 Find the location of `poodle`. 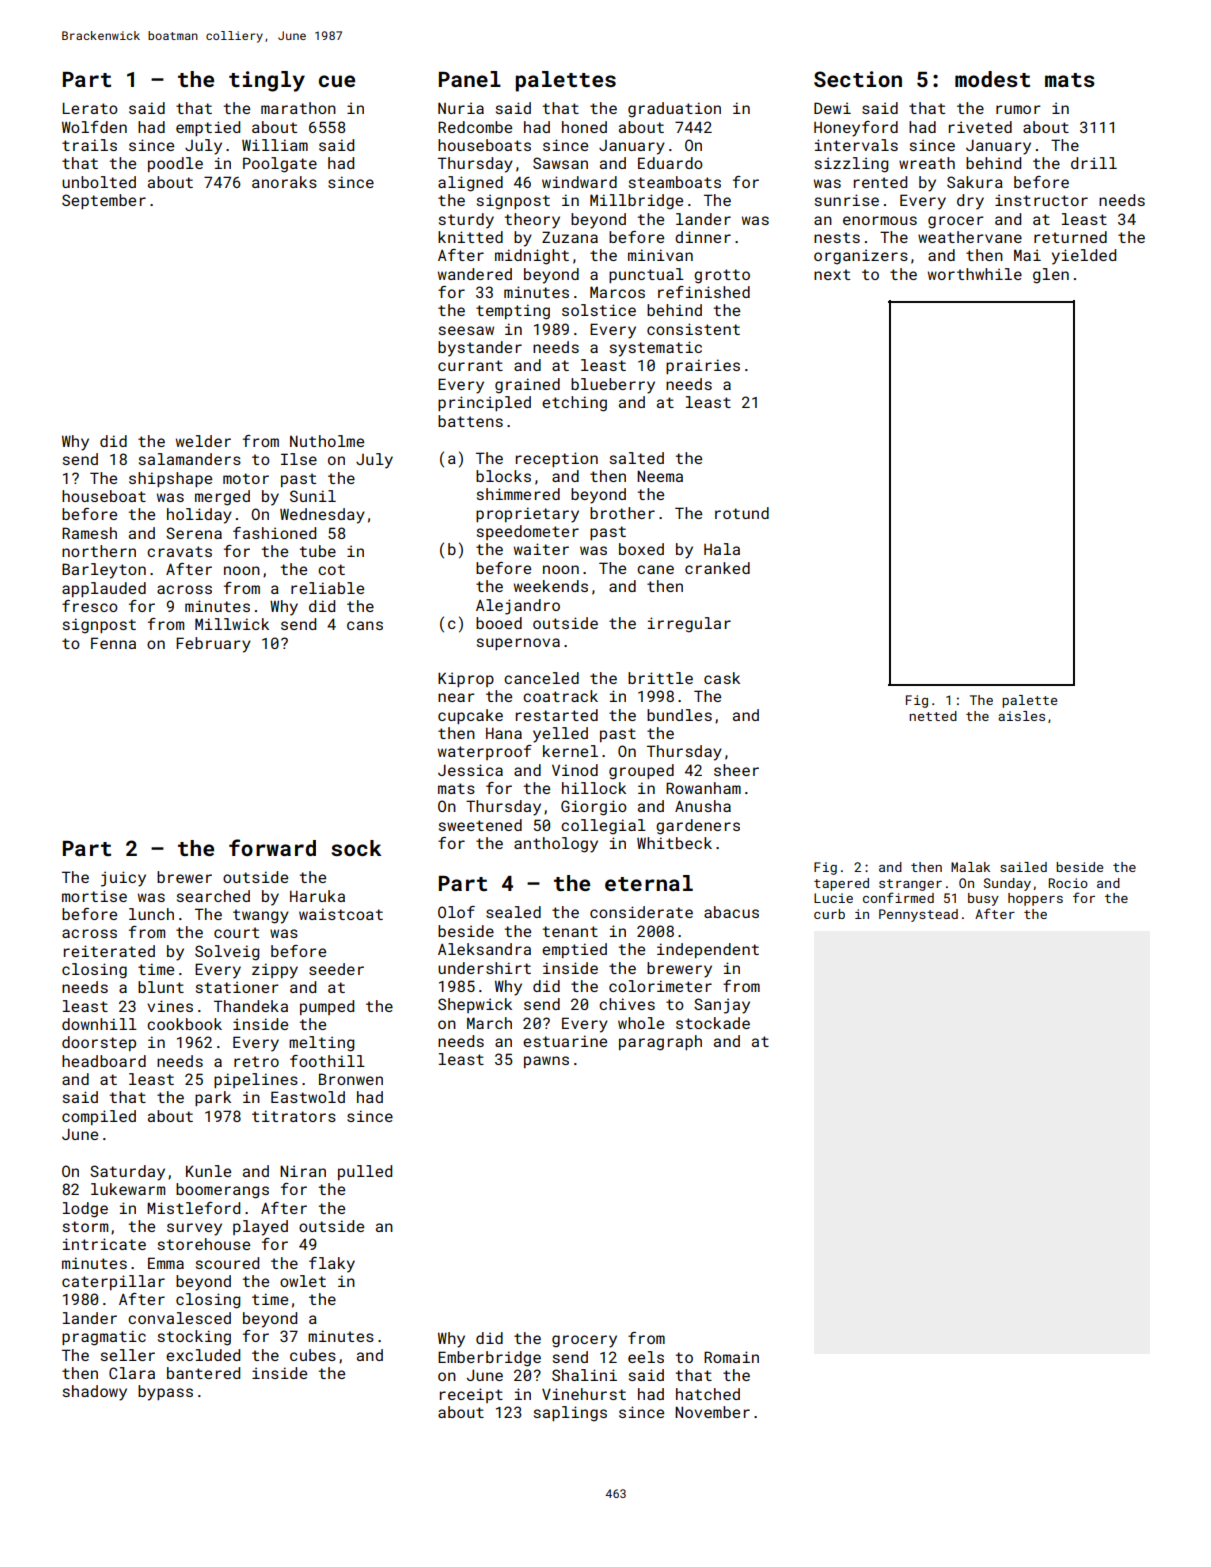

poodle is located at coordinates (175, 164).
